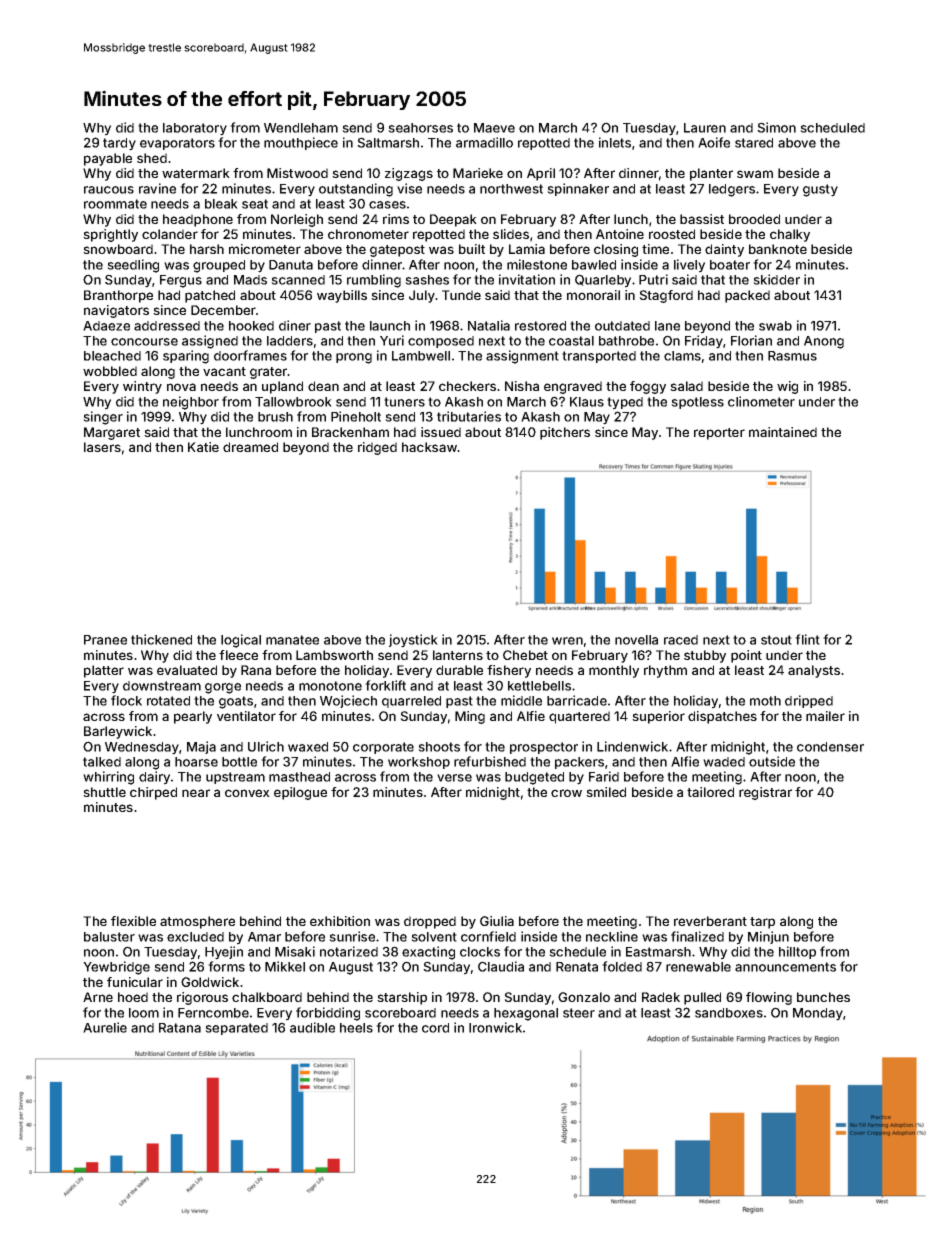 This page has height=1233, width=952. I want to click on bunches, so click(823, 997).
